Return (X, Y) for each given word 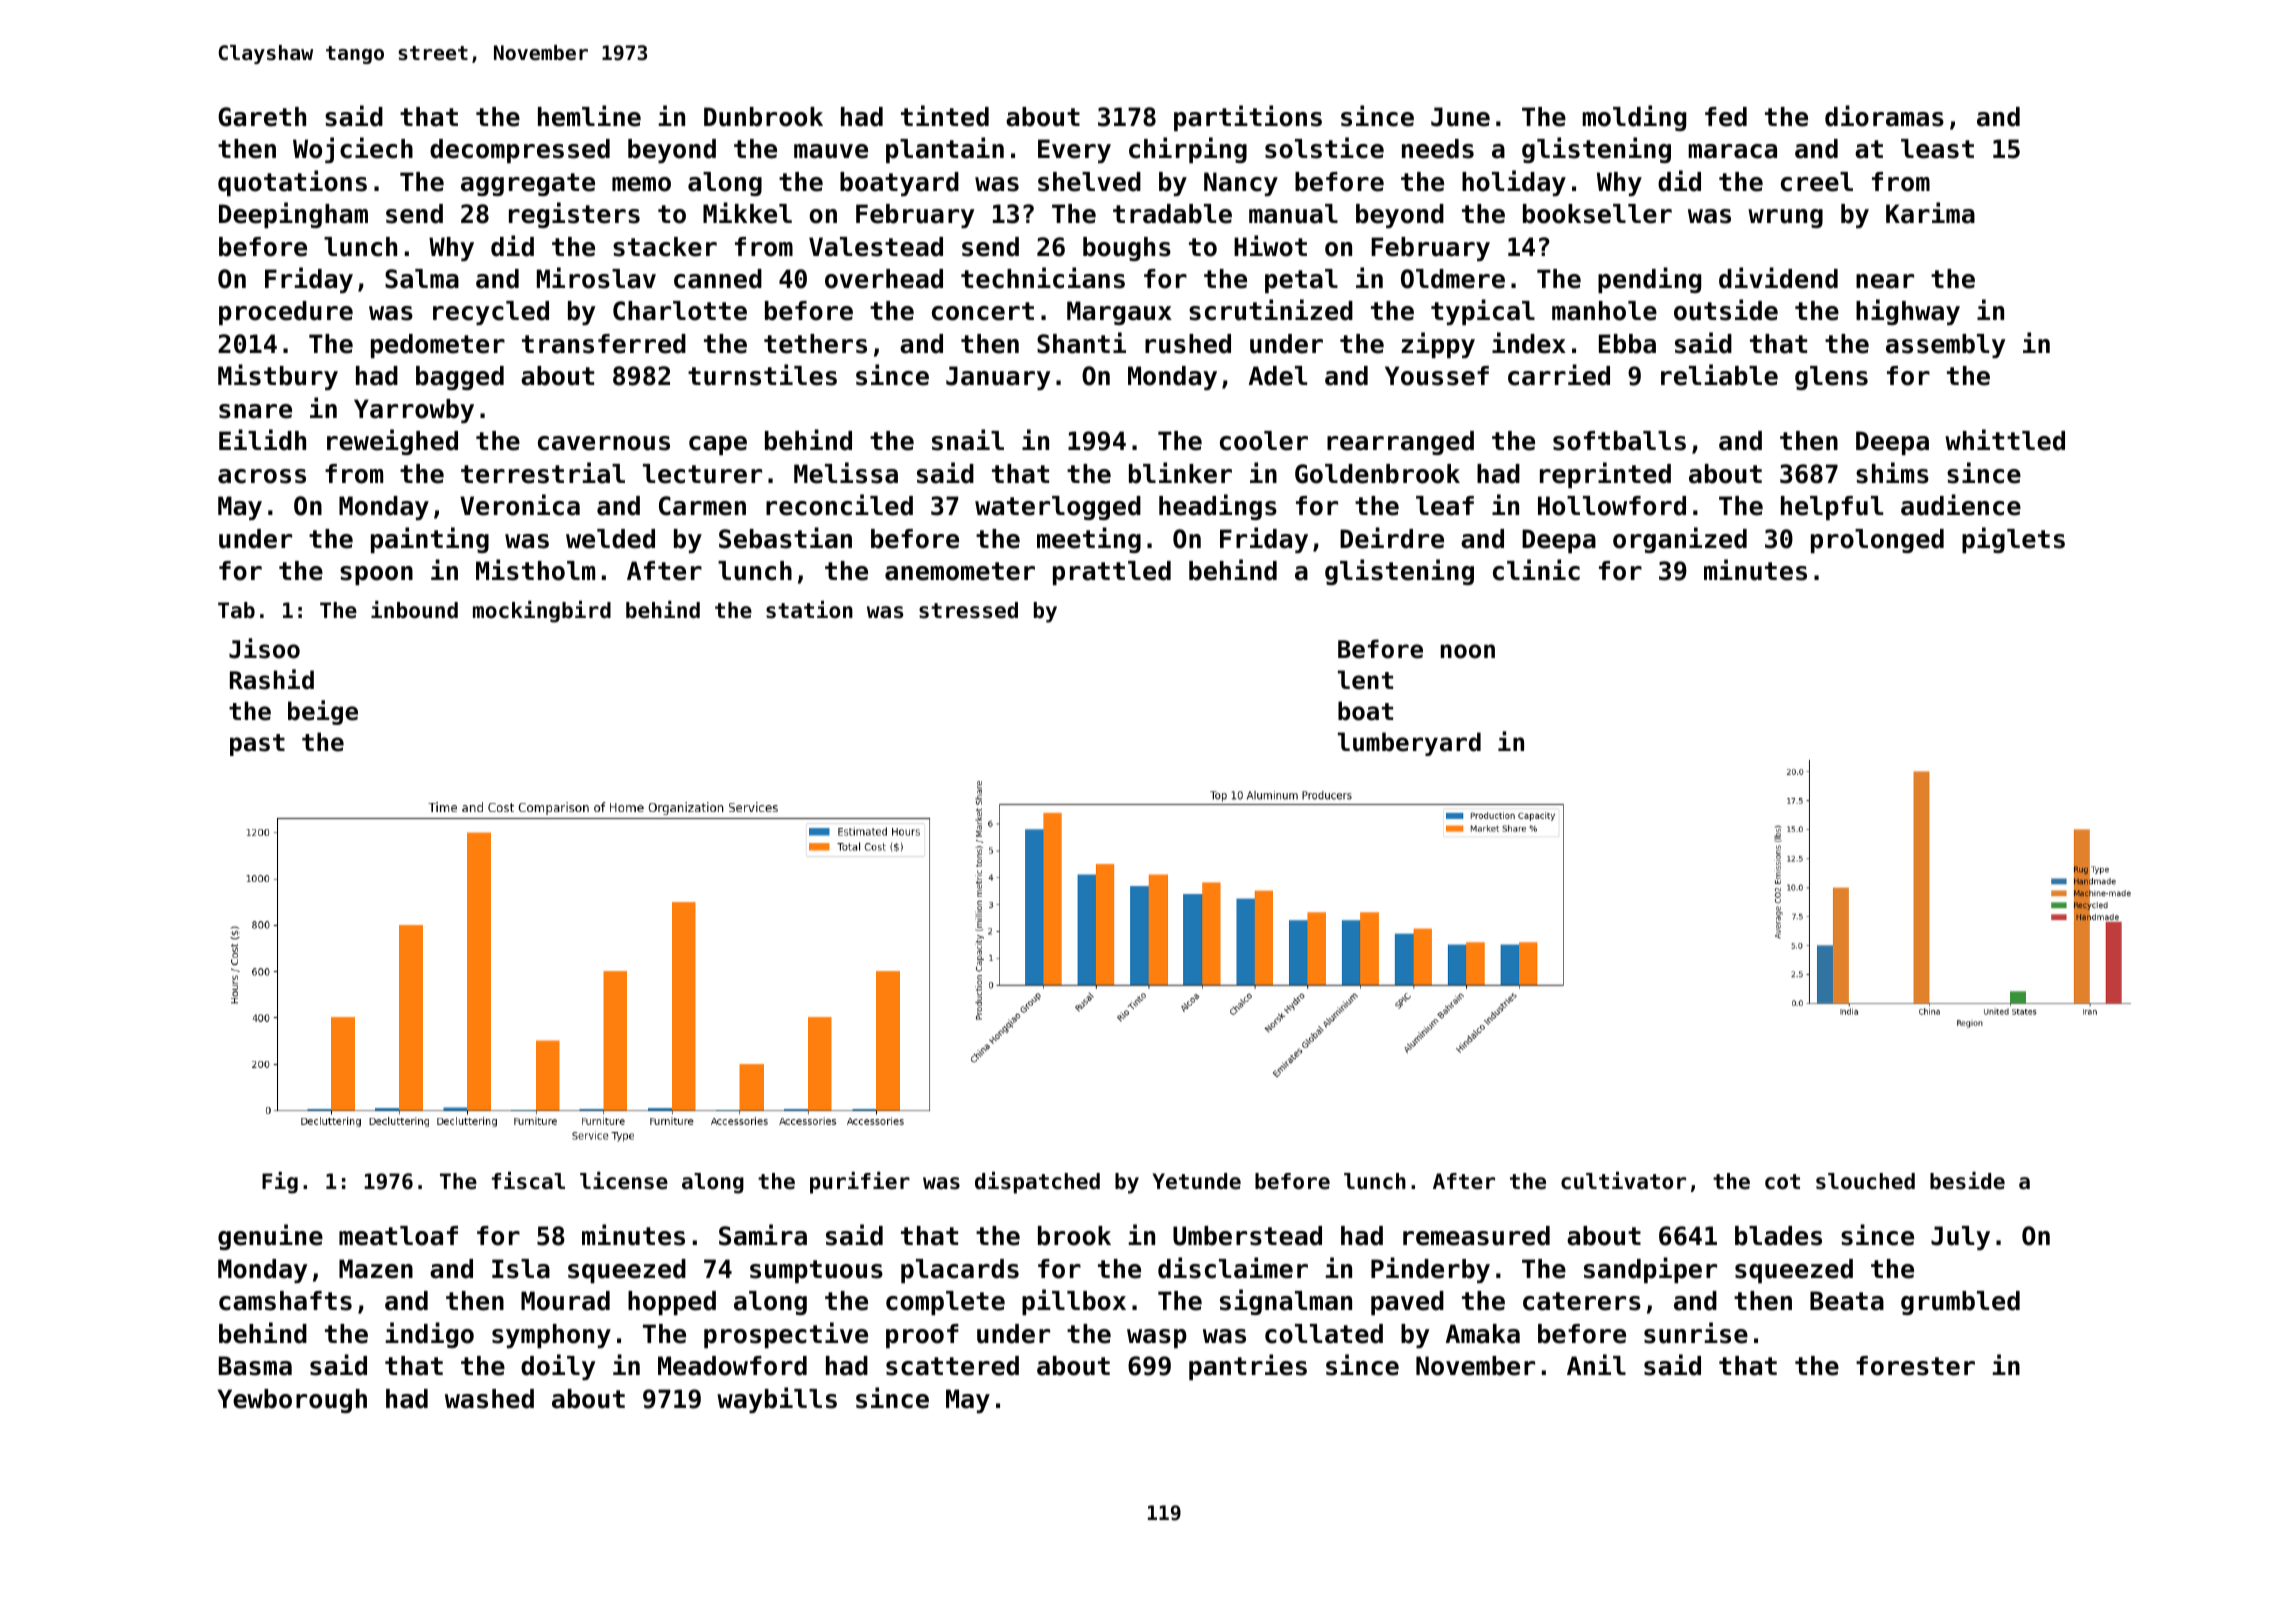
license (624, 1181)
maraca (1732, 151)
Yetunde (1197, 1181)
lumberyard (1409, 744)
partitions (1248, 118)
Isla (521, 1269)
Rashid (272, 679)
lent (1365, 680)
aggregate (528, 184)
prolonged (1877, 541)
